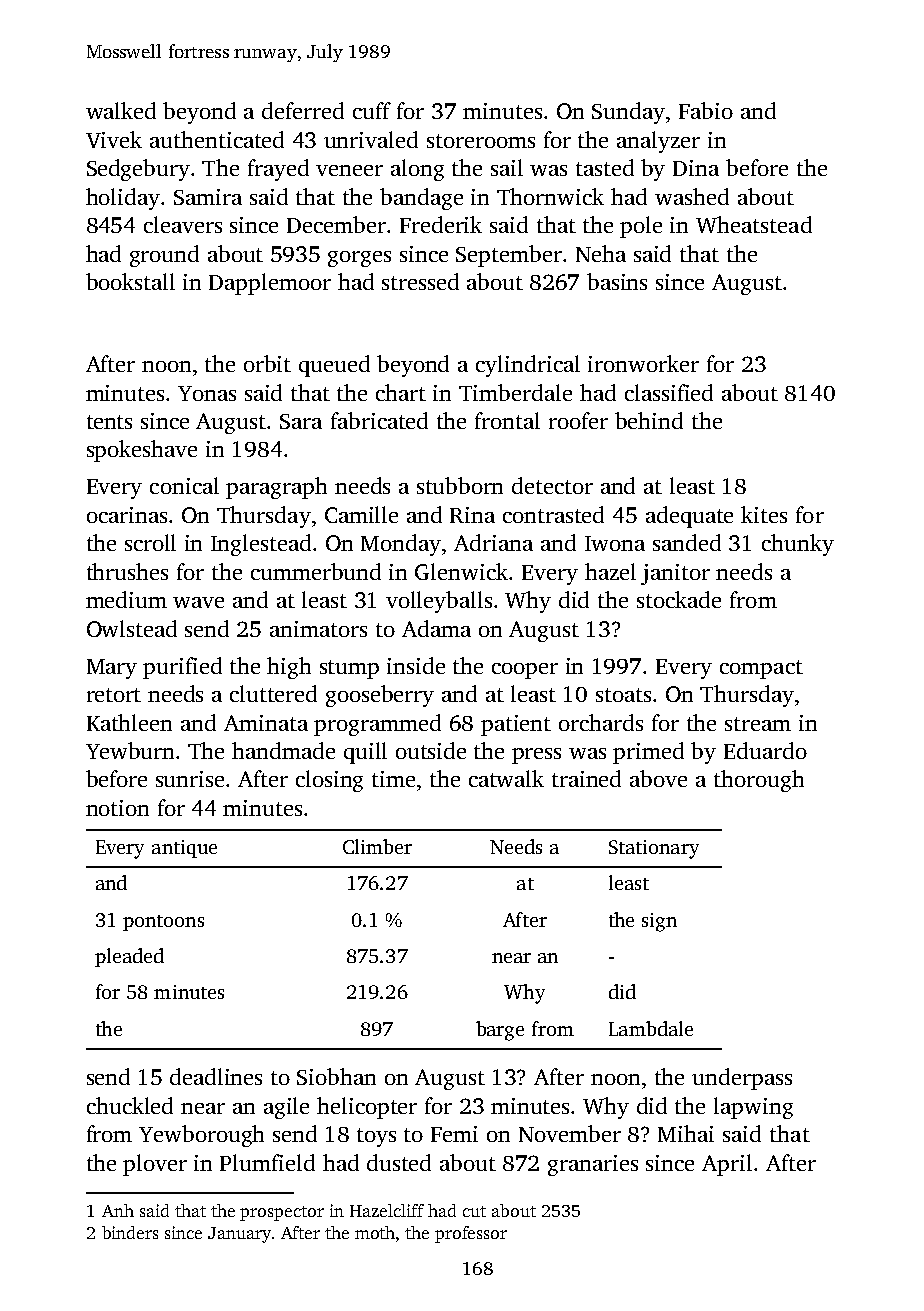 Image resolution: width=924 pixels, height=1311 pixels. I want to click on thorough, so click(759, 781).
